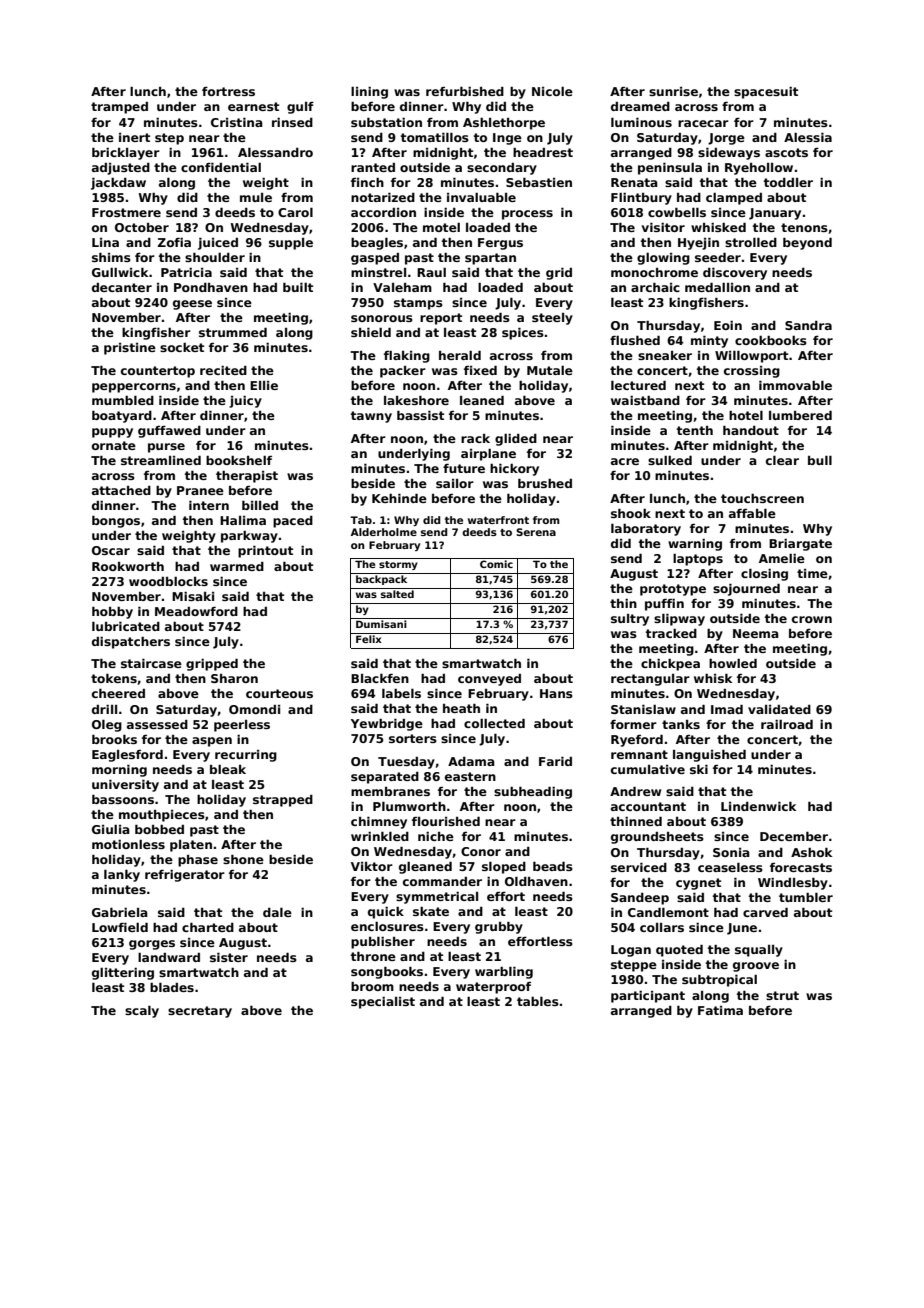 This screenshot has width=924, height=1308. Describe the element at coordinates (489, 680) in the screenshot. I see `conveyed` at that location.
